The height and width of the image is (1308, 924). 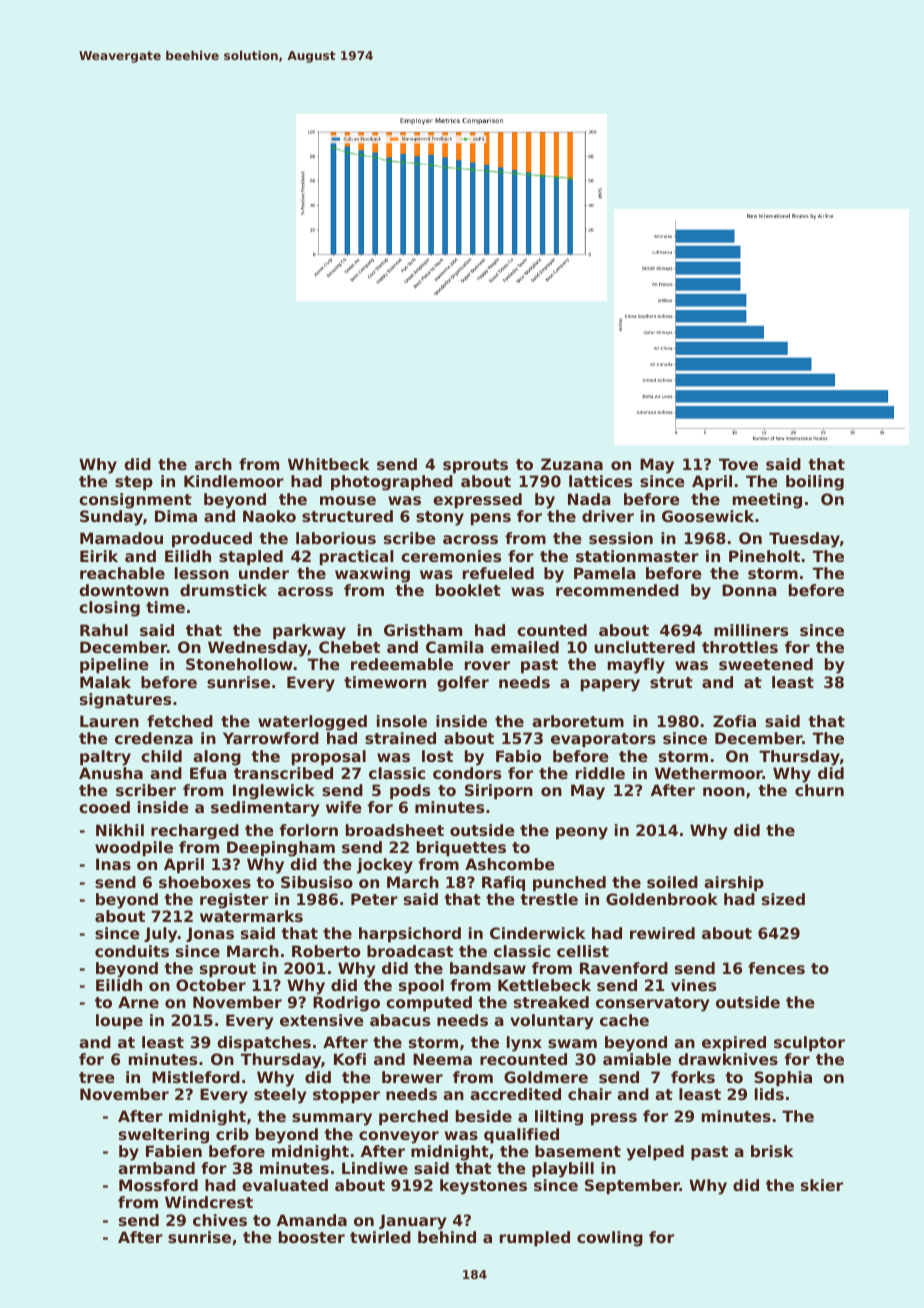 I want to click on conveyor, so click(x=399, y=1137).
